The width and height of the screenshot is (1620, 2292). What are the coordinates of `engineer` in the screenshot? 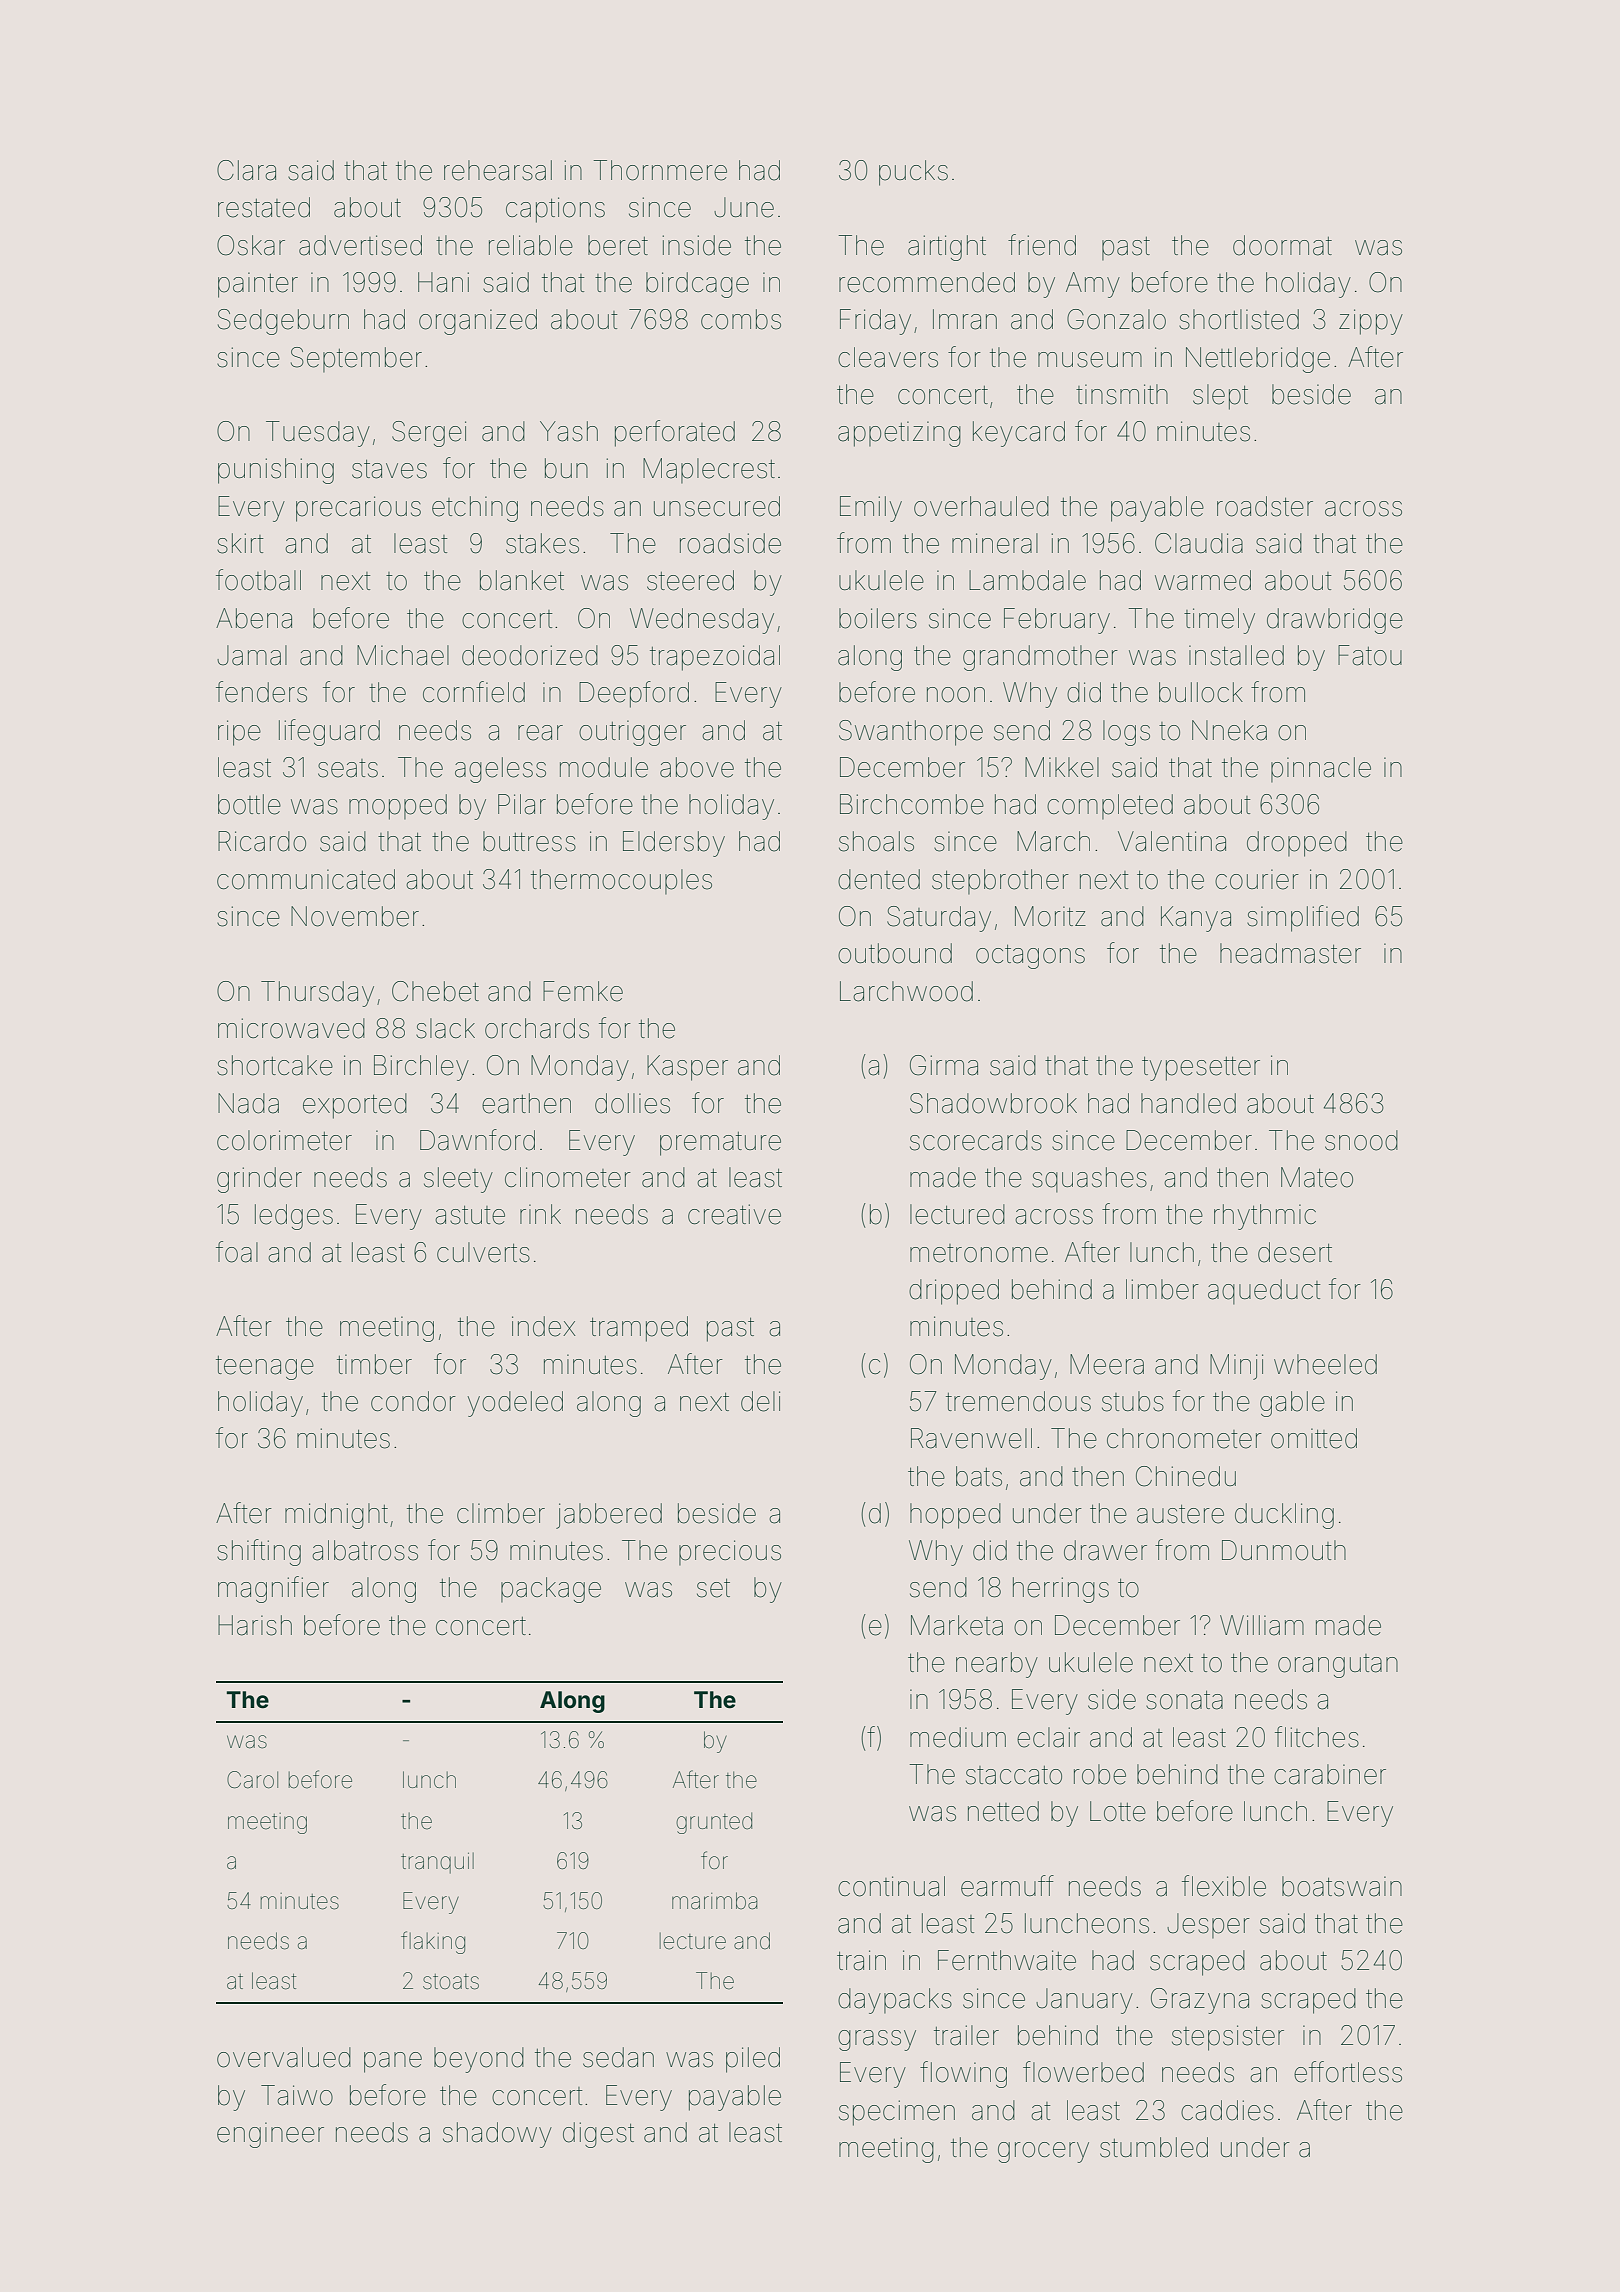 It's located at (270, 2135).
